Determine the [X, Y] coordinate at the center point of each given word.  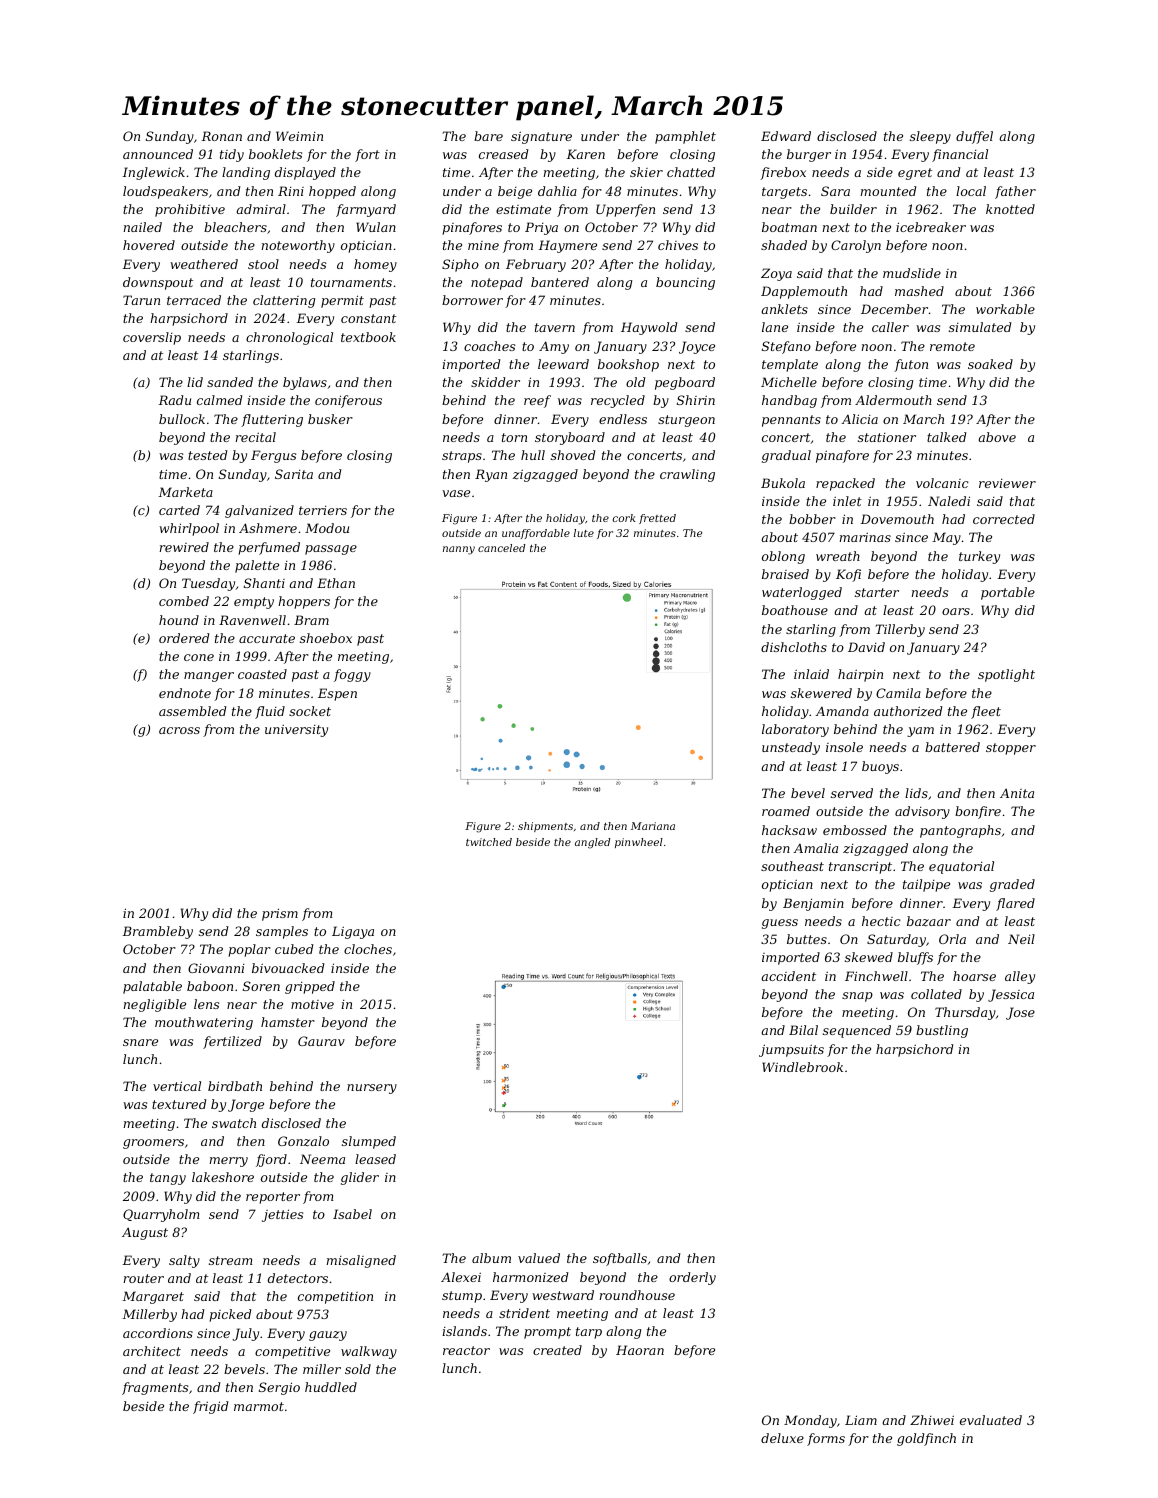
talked [946, 437]
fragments [155, 1388]
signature [541, 138]
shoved [573, 455]
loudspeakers [165, 192]
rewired [184, 547]
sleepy [930, 137]
